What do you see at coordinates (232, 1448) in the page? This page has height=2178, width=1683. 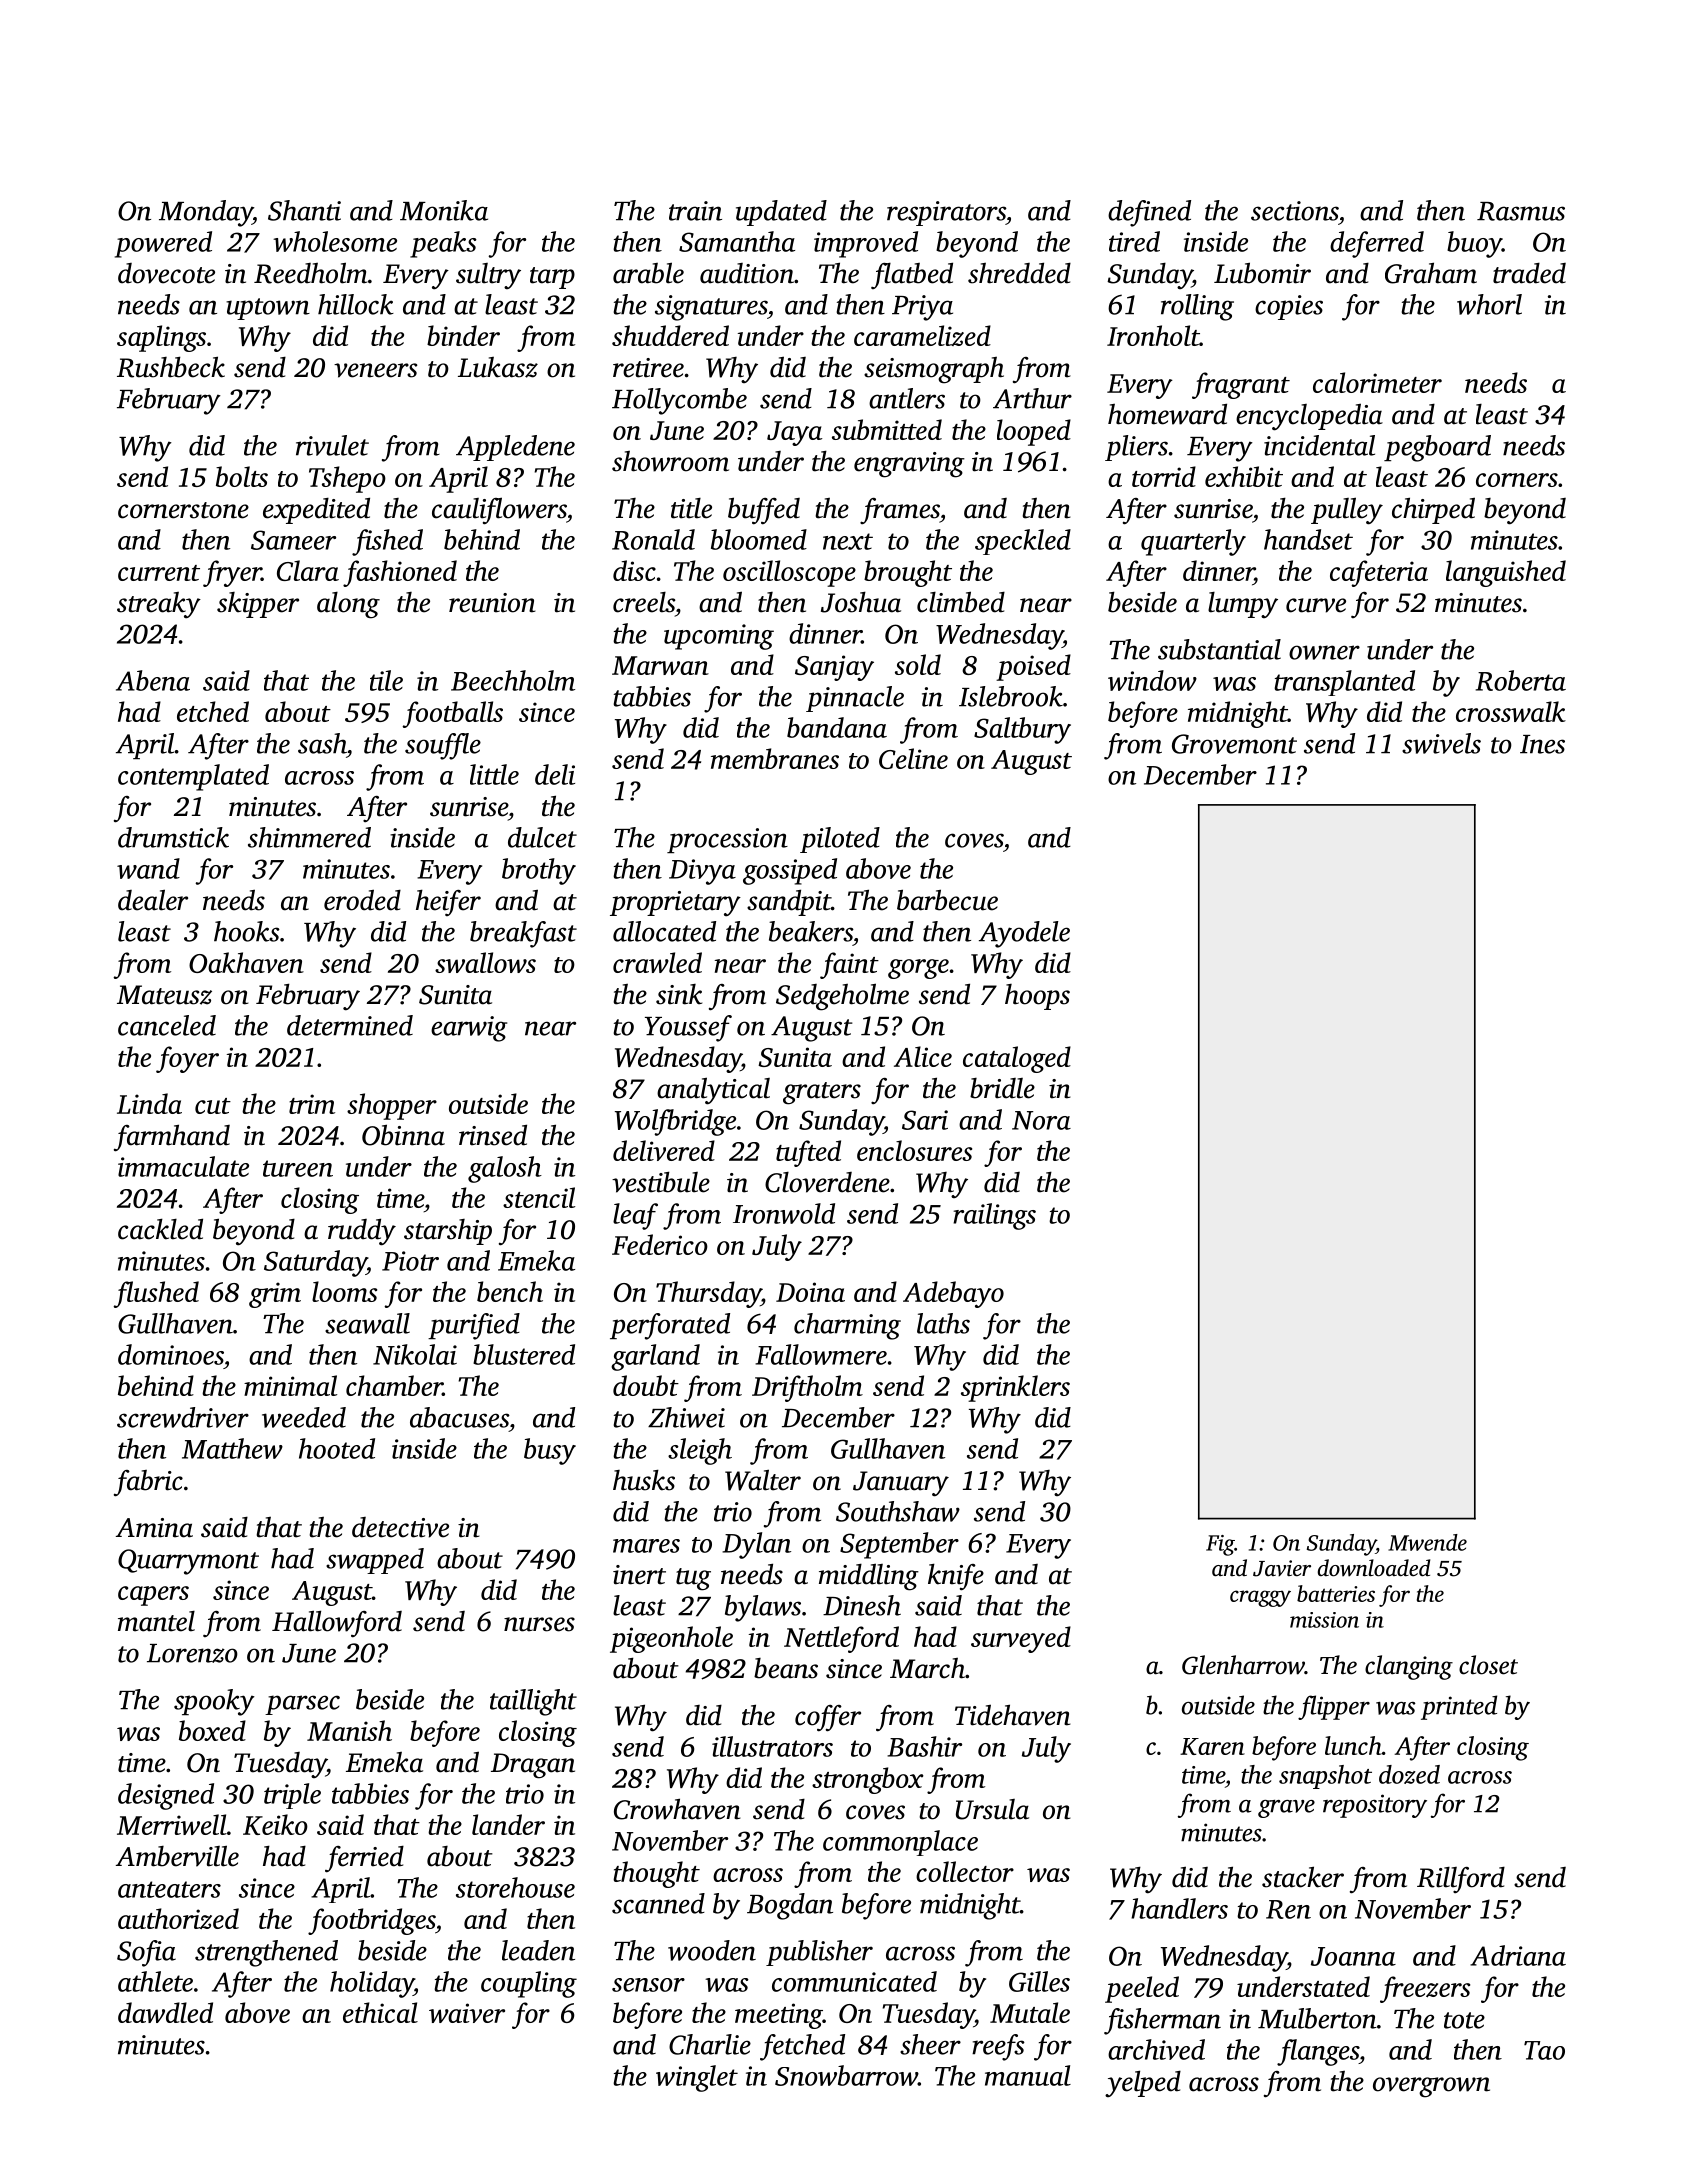 I see `Matthew` at bounding box center [232, 1448].
